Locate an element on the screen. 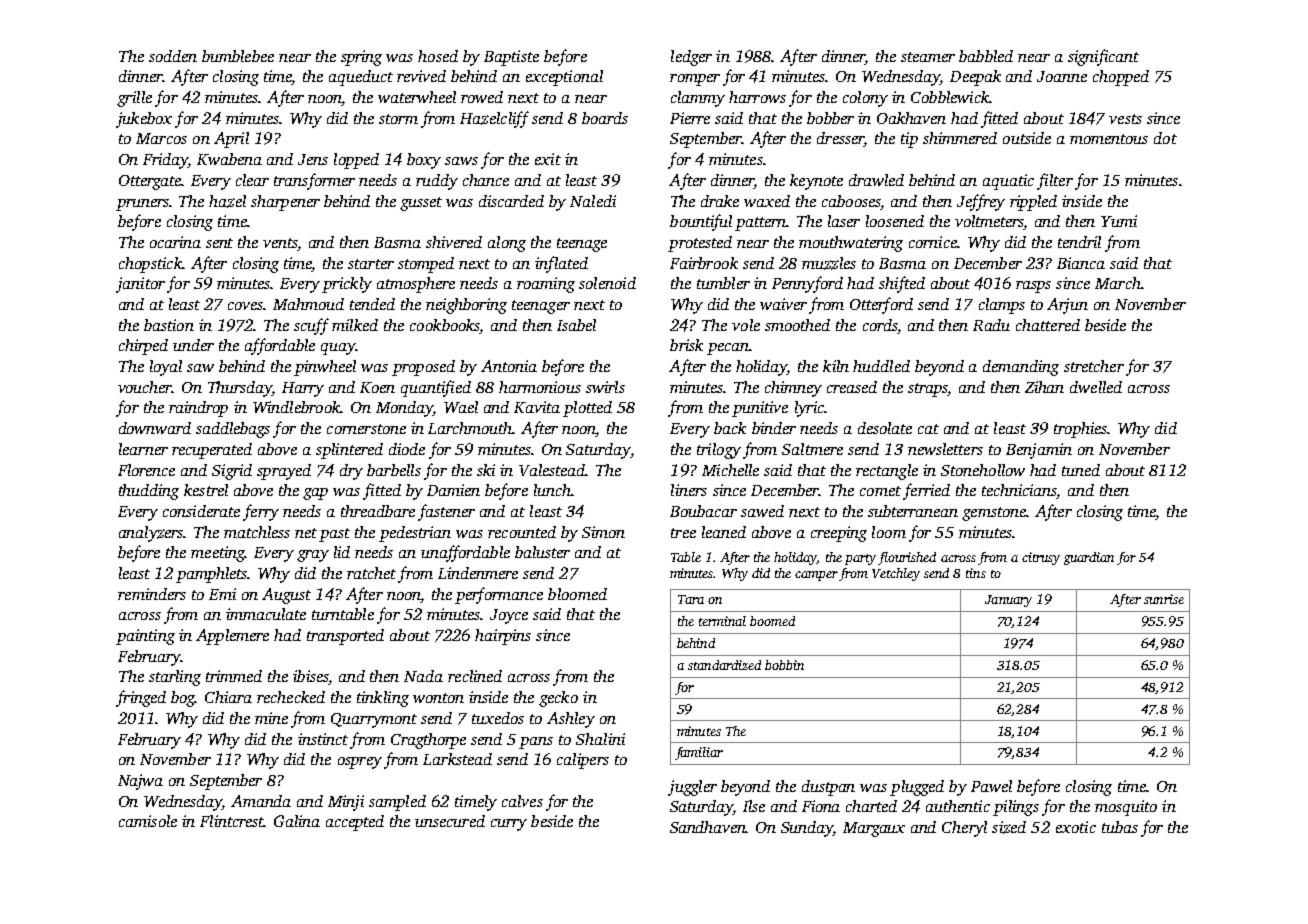 The width and height of the screenshot is (1308, 924). instinct is located at coordinates (323, 739).
